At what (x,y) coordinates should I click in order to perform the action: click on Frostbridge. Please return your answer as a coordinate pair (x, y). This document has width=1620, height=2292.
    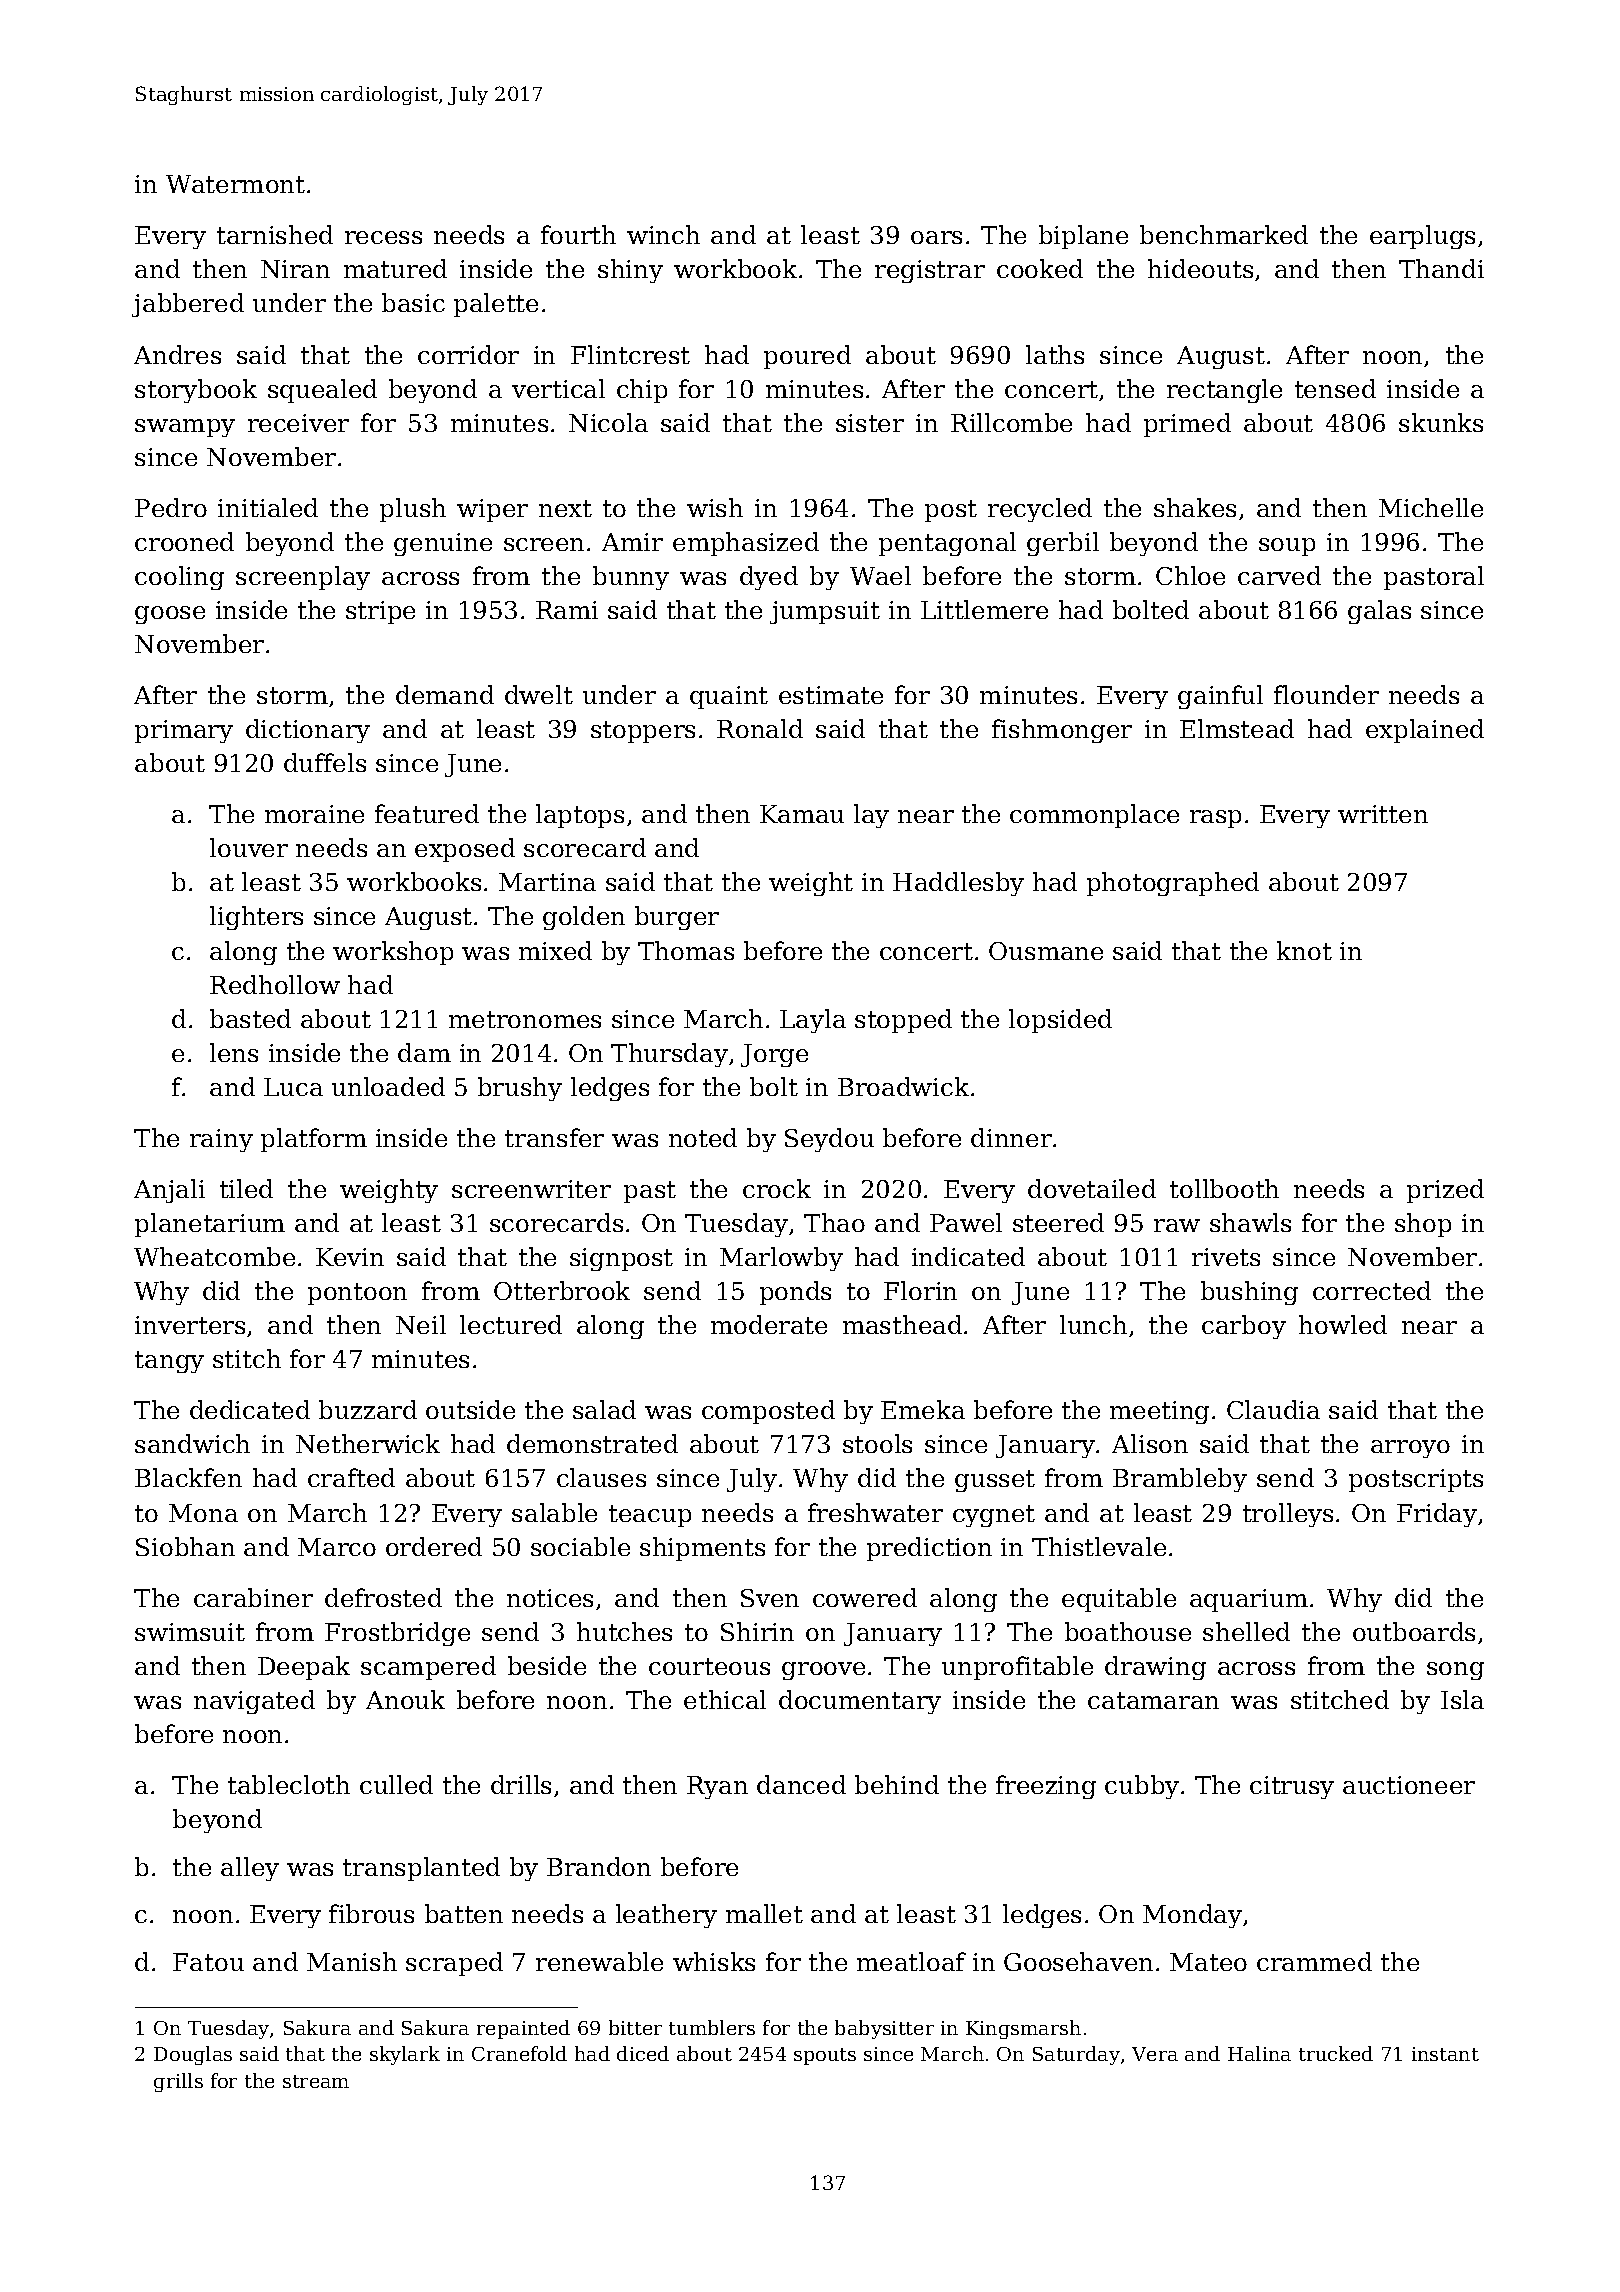
    Looking at the image, I should click on (397, 1634).
